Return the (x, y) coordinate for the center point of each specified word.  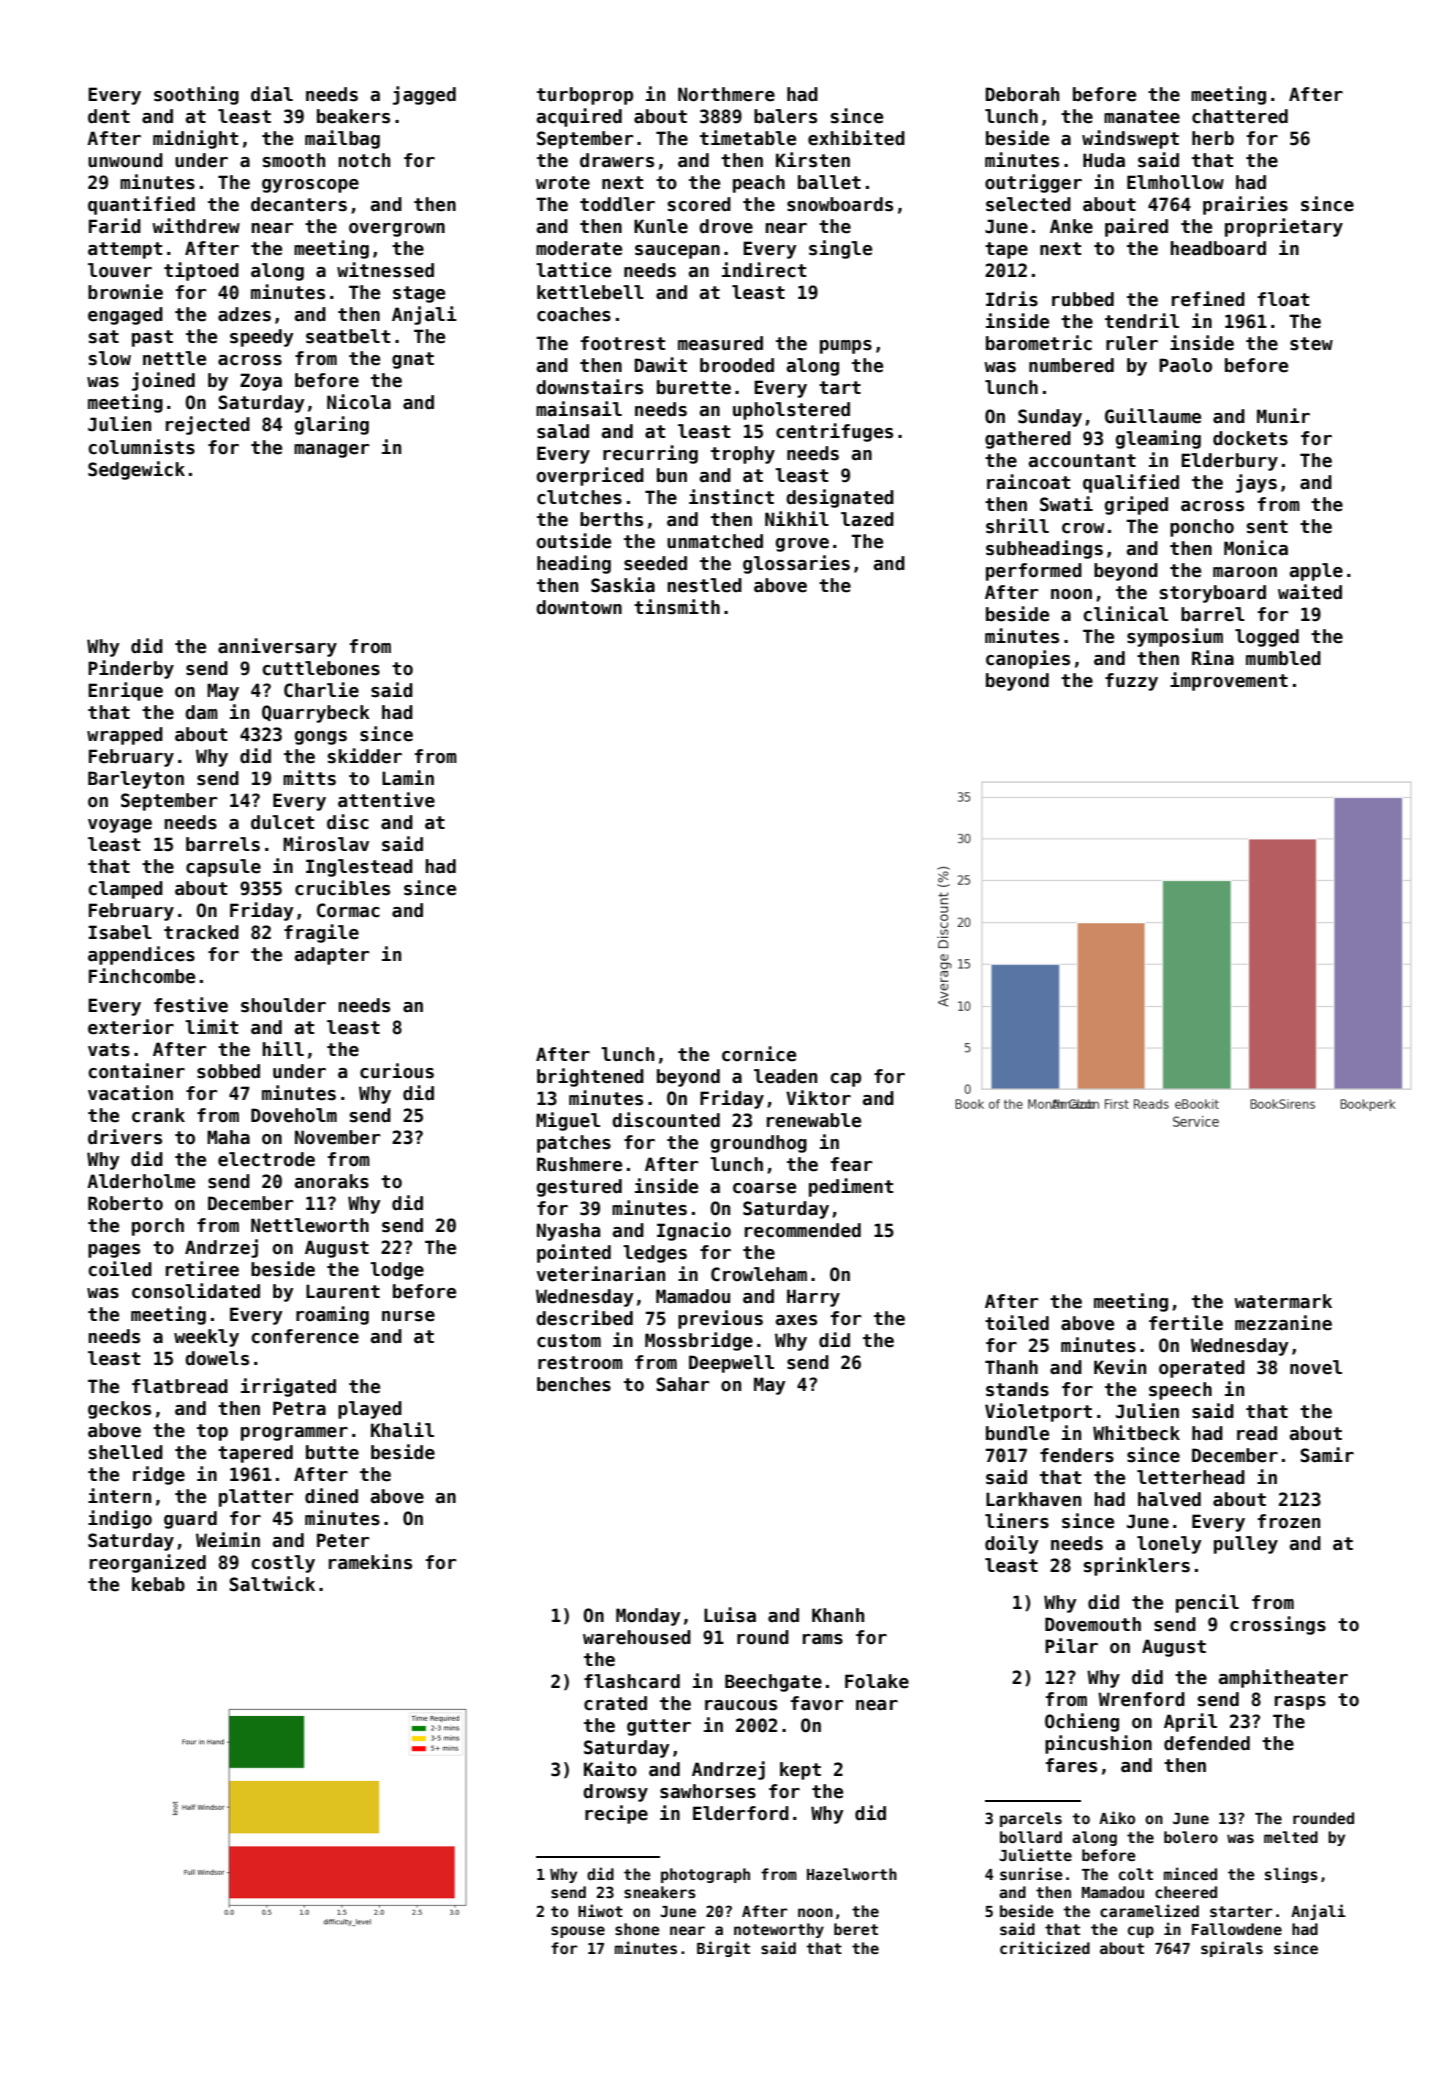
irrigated (288, 1387)
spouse (578, 1932)
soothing (196, 95)
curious (397, 1071)
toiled (1017, 1323)
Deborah (1022, 94)
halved (1169, 1499)
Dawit (661, 365)
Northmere (726, 94)
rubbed (1083, 299)
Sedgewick (136, 470)
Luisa (730, 1615)
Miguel (568, 1121)
